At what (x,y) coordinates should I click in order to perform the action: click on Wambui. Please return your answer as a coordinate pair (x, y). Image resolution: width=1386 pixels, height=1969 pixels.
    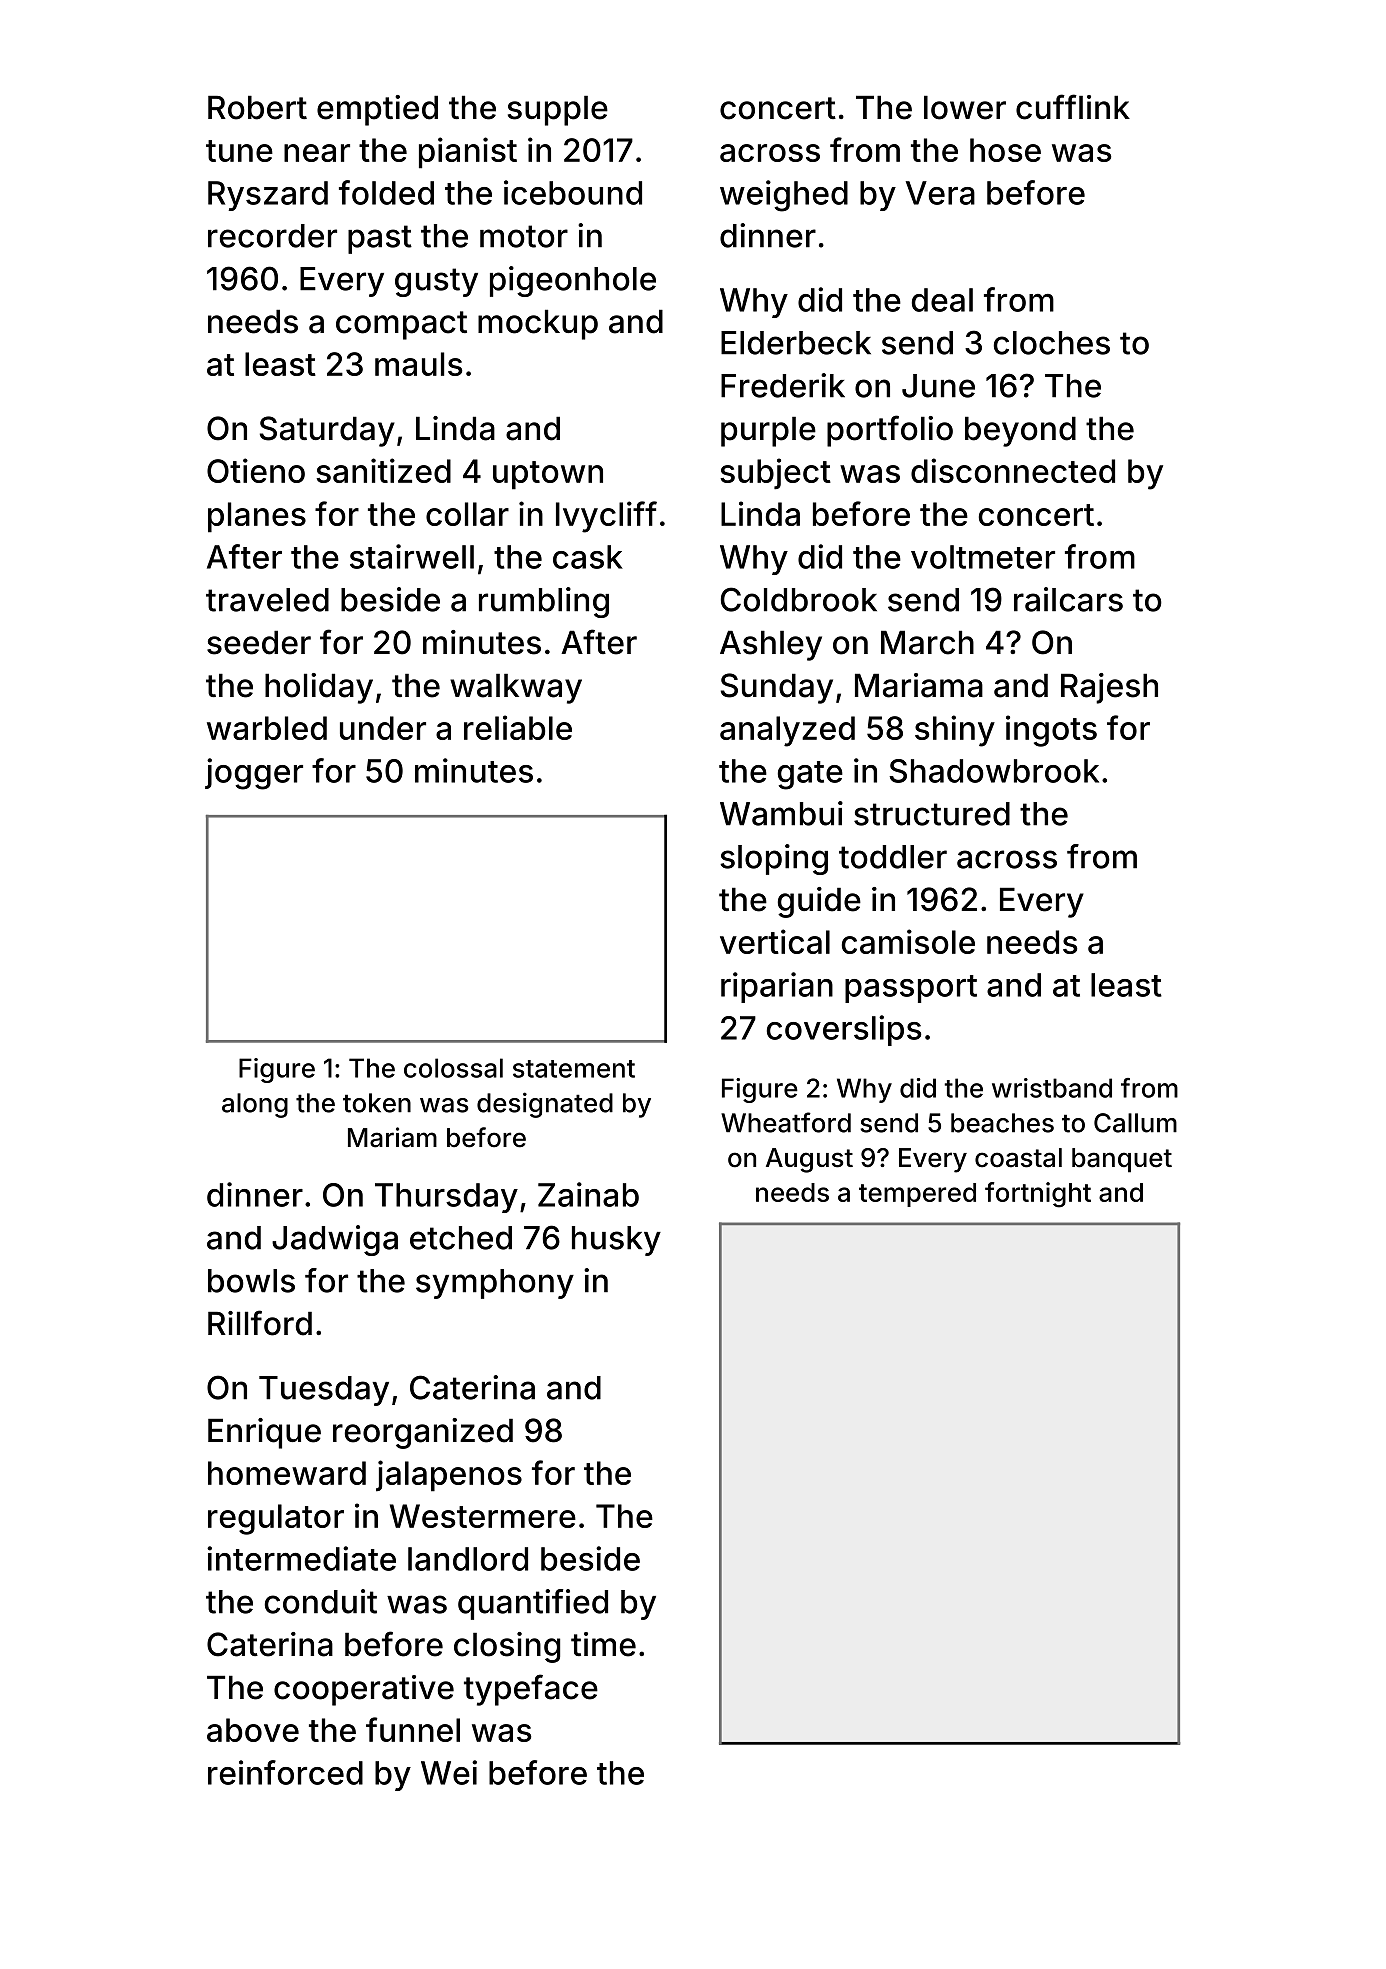
    Looking at the image, I should click on (781, 813).
